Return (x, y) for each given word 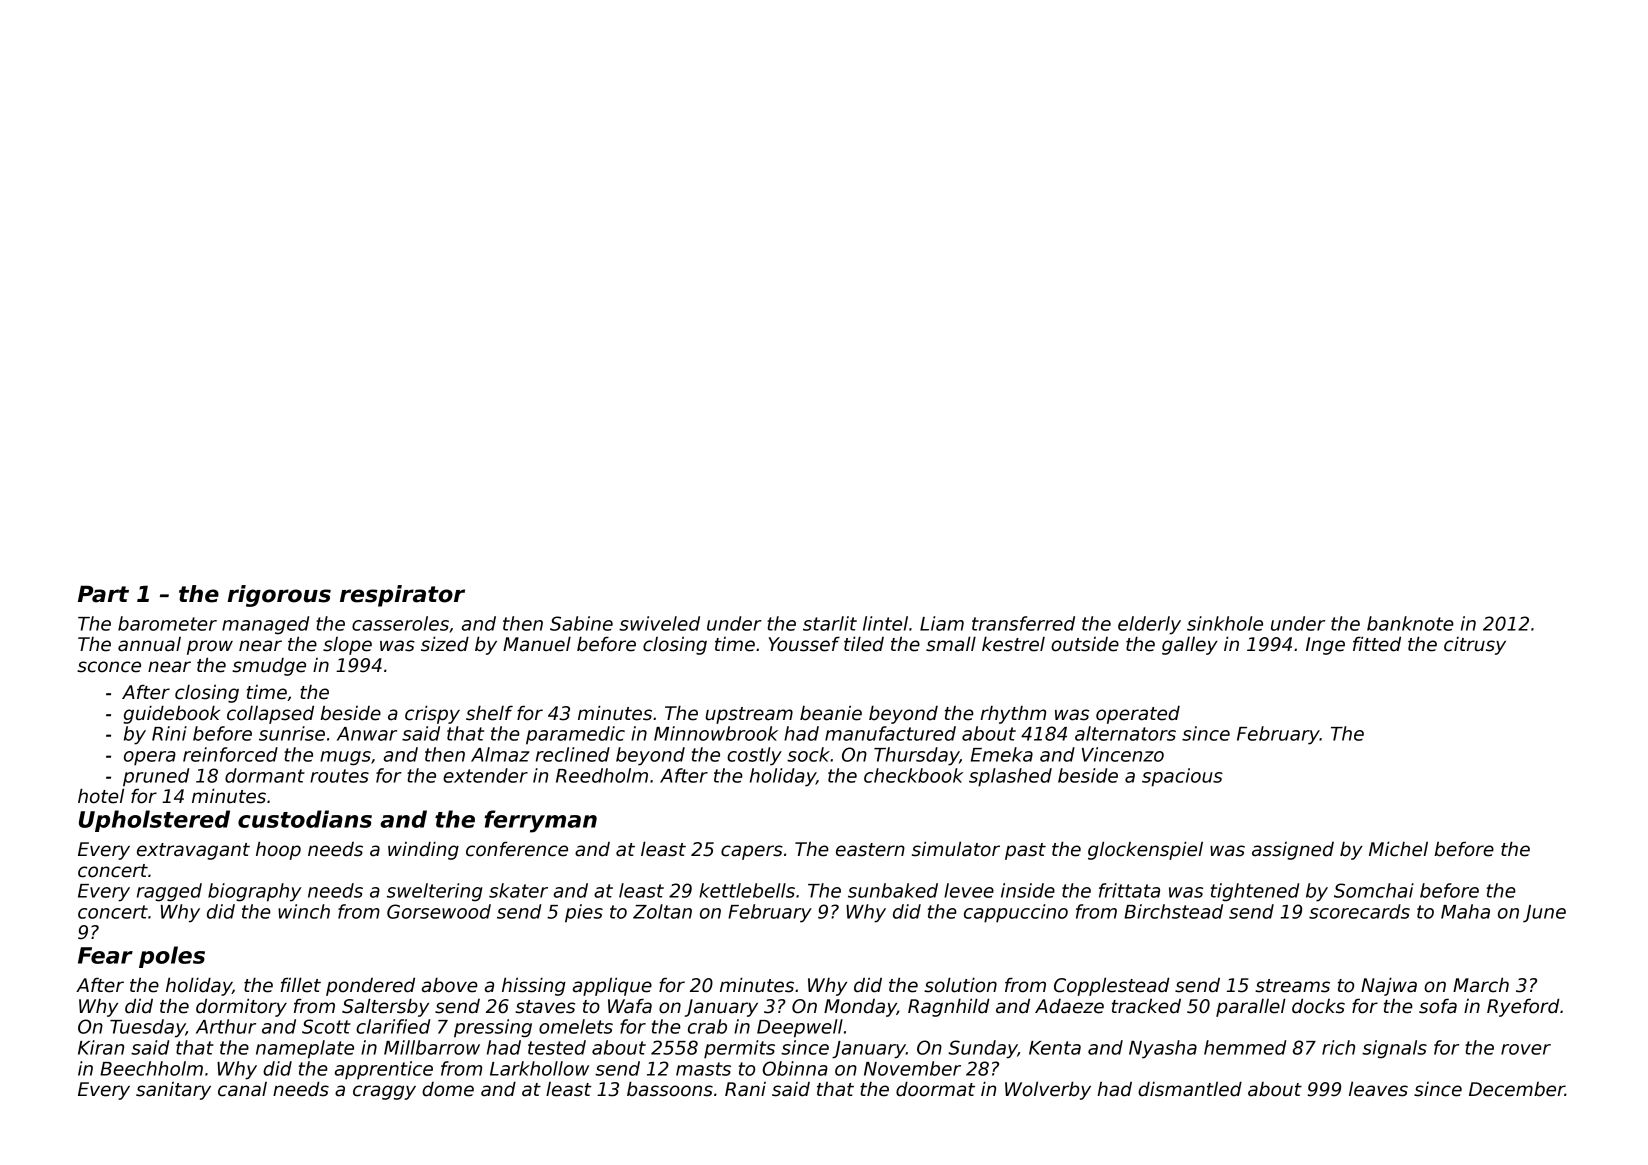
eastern (870, 850)
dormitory (241, 1007)
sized (445, 644)
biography (255, 892)
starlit (830, 623)
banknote (1410, 623)
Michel (1398, 849)
